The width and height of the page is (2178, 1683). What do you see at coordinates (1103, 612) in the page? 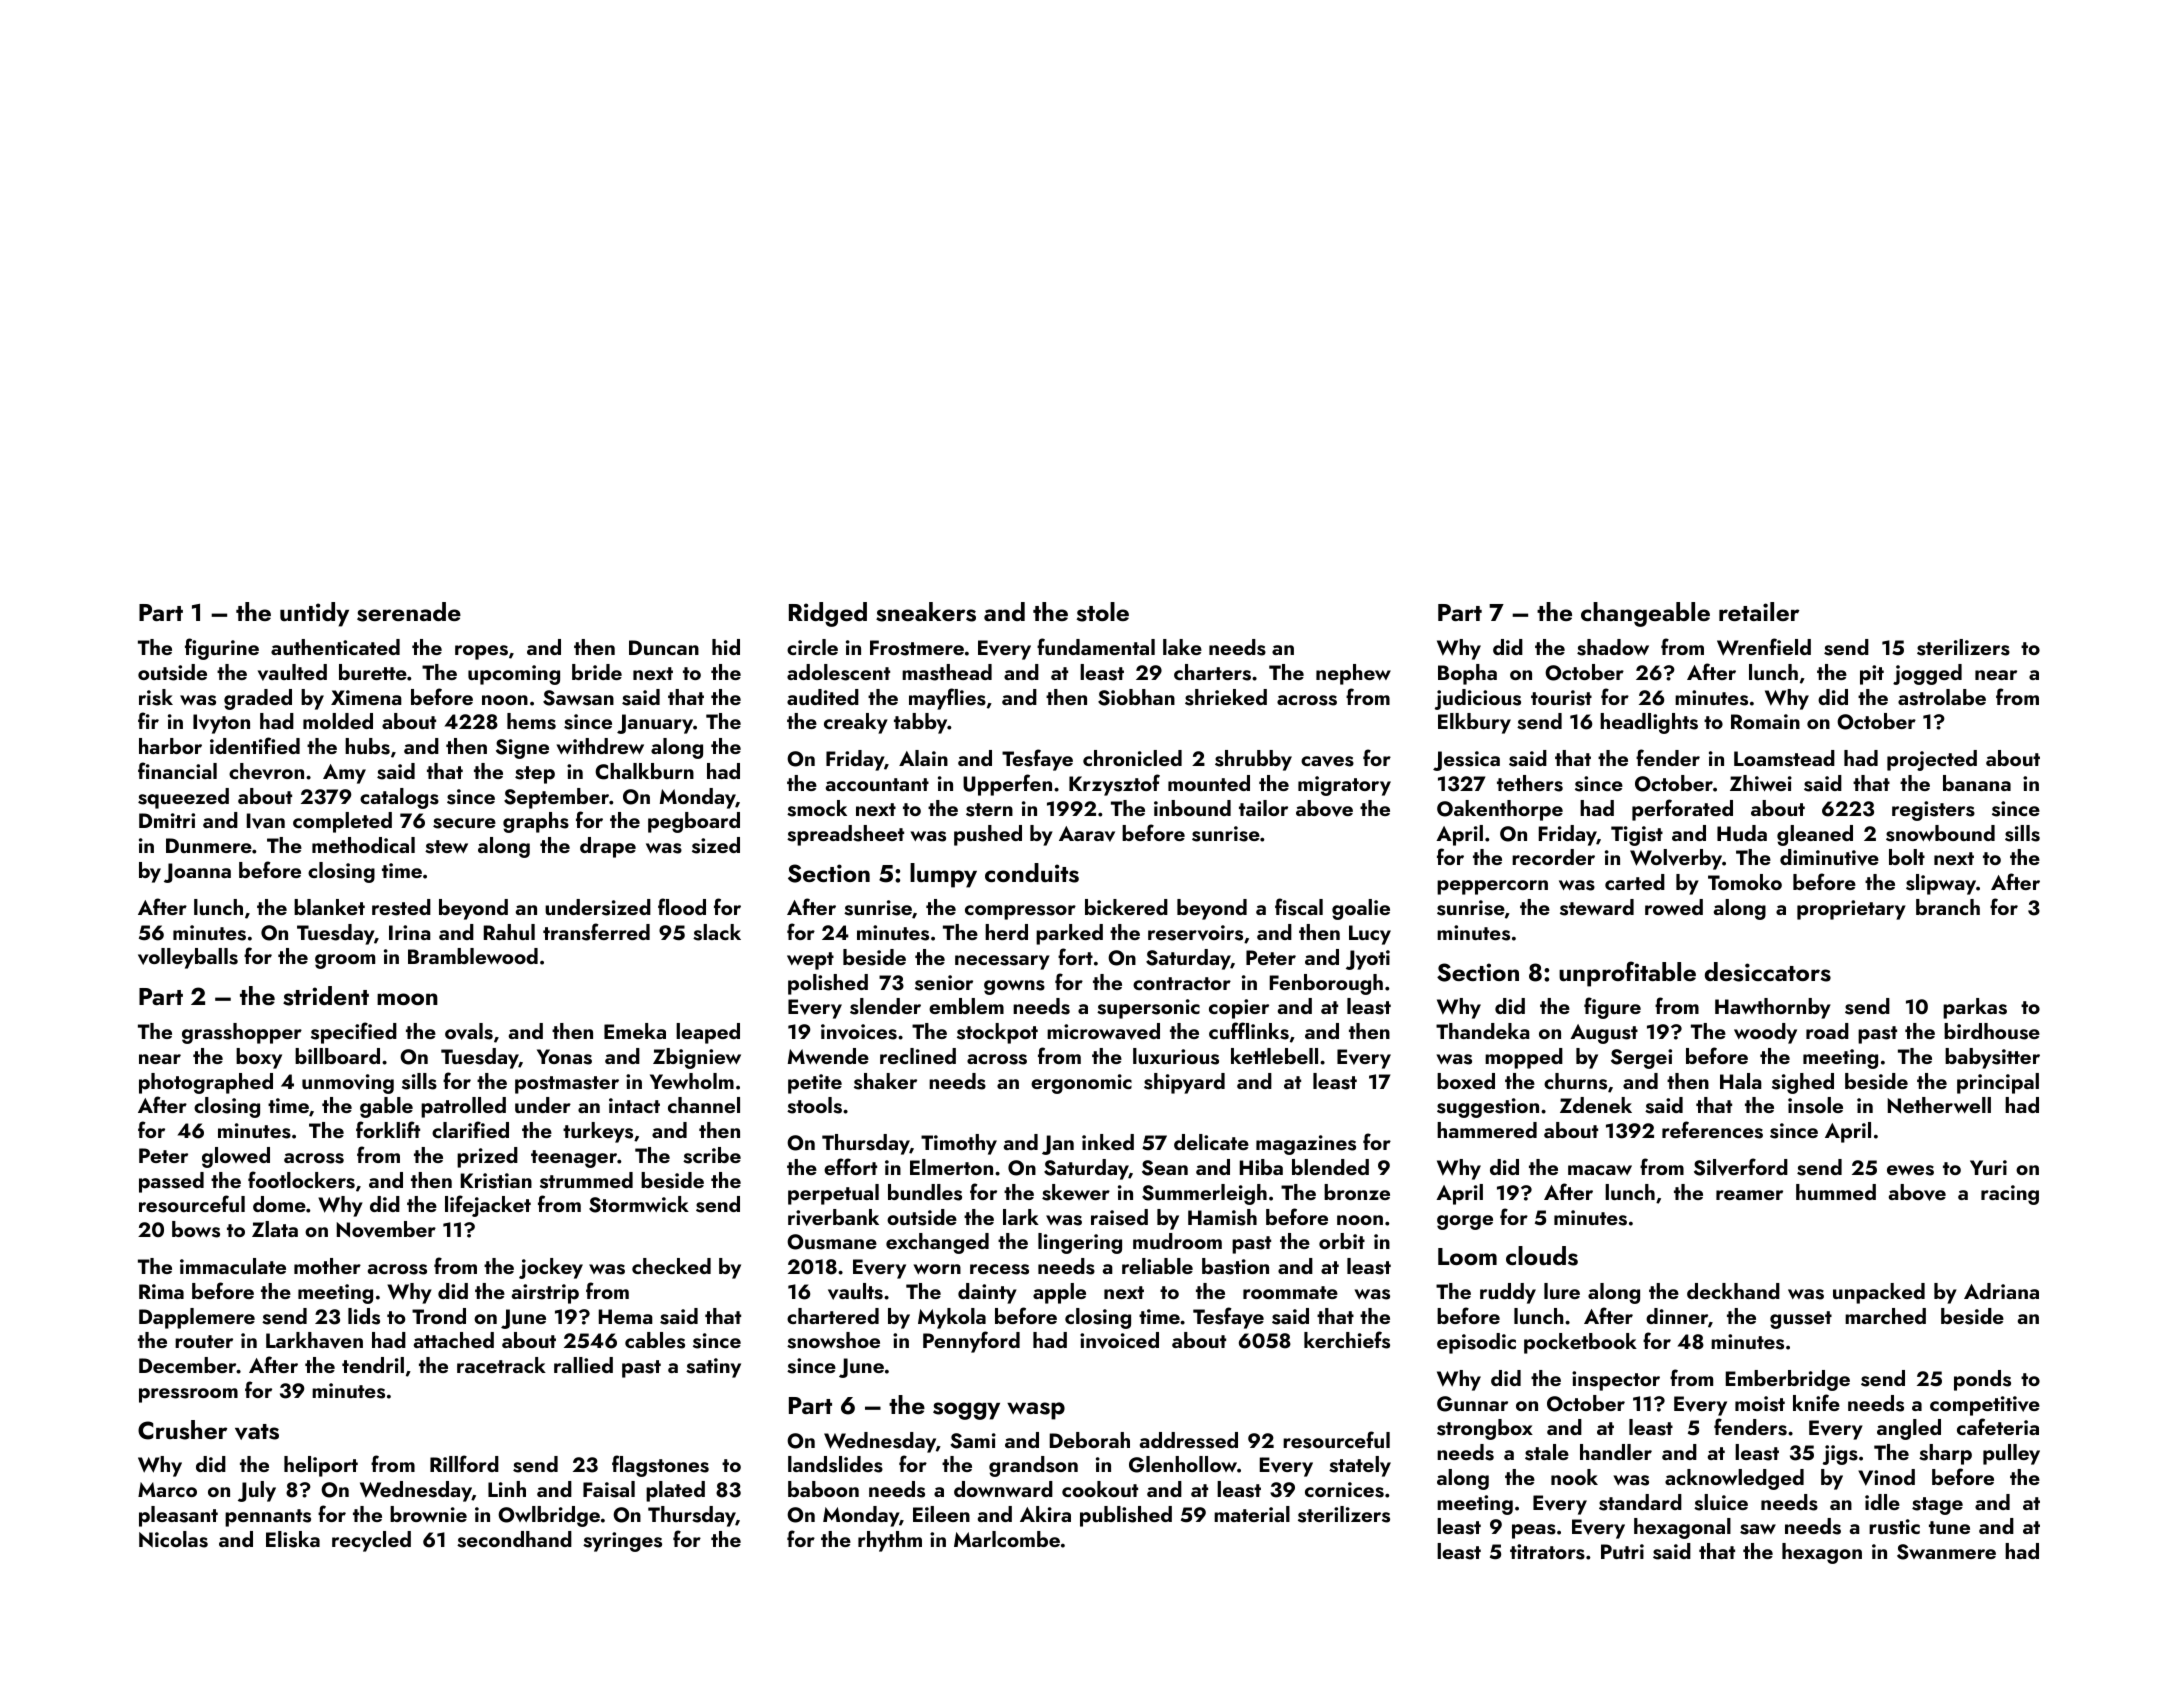
I see `stole` at bounding box center [1103, 612].
